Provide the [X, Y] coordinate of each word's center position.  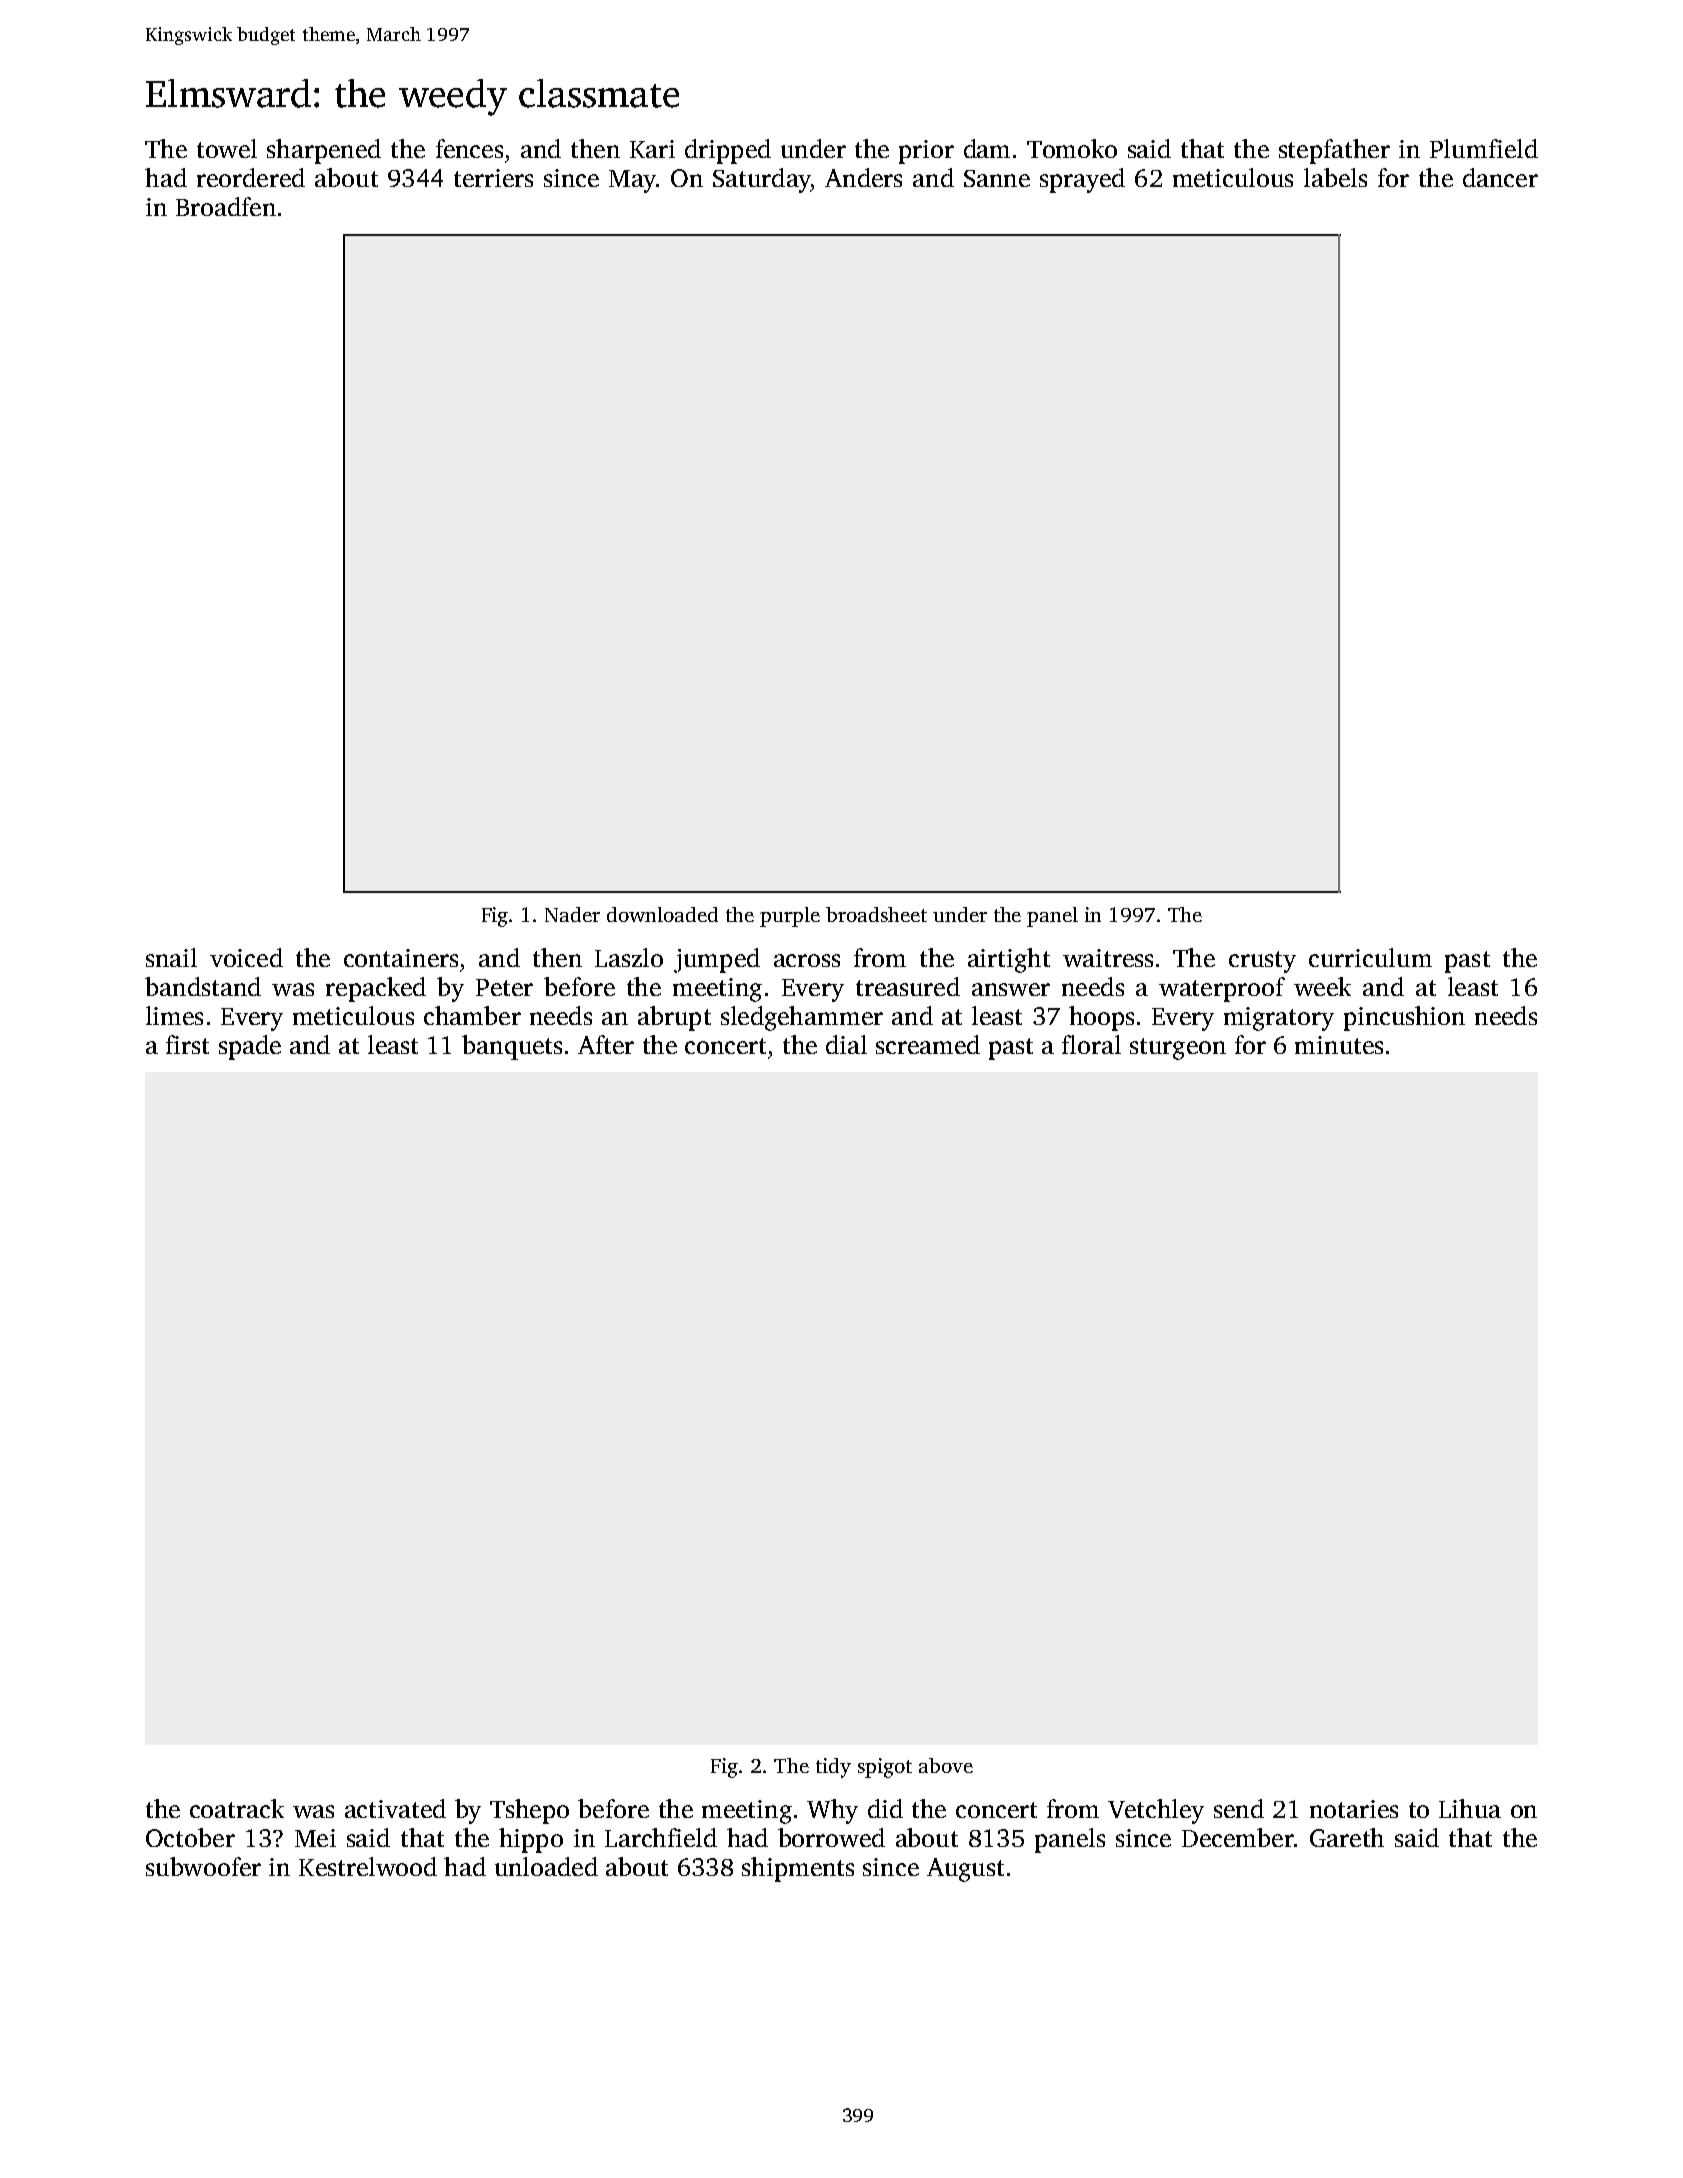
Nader [572, 914]
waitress [1108, 958]
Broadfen [226, 206]
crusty [1262, 962]
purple [790, 917]
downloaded [662, 914]
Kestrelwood [368, 1866]
